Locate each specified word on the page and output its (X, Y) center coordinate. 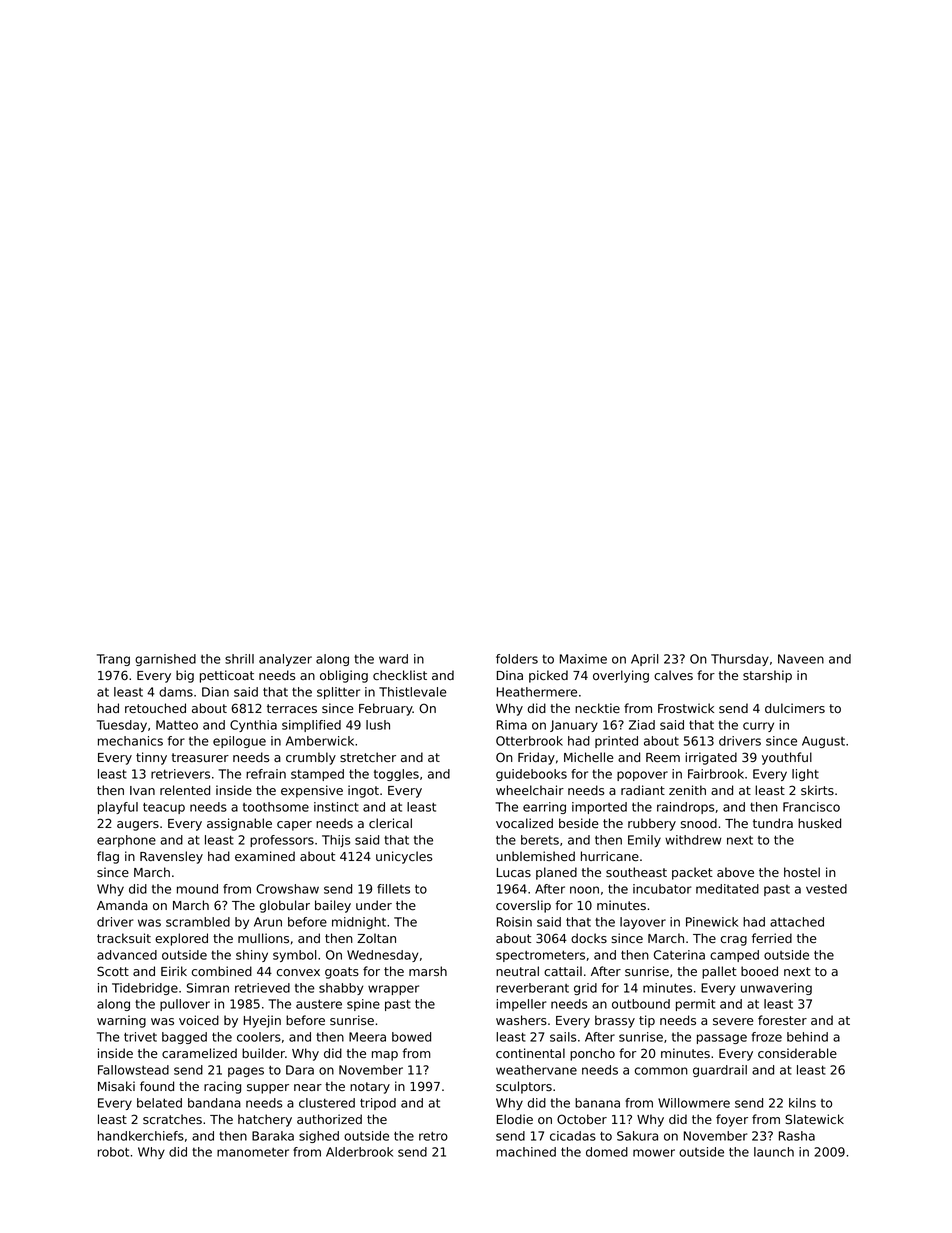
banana (597, 1103)
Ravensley (171, 857)
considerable (797, 1053)
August (823, 742)
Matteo (177, 725)
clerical (390, 823)
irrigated (711, 758)
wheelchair (530, 790)
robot (113, 1152)
